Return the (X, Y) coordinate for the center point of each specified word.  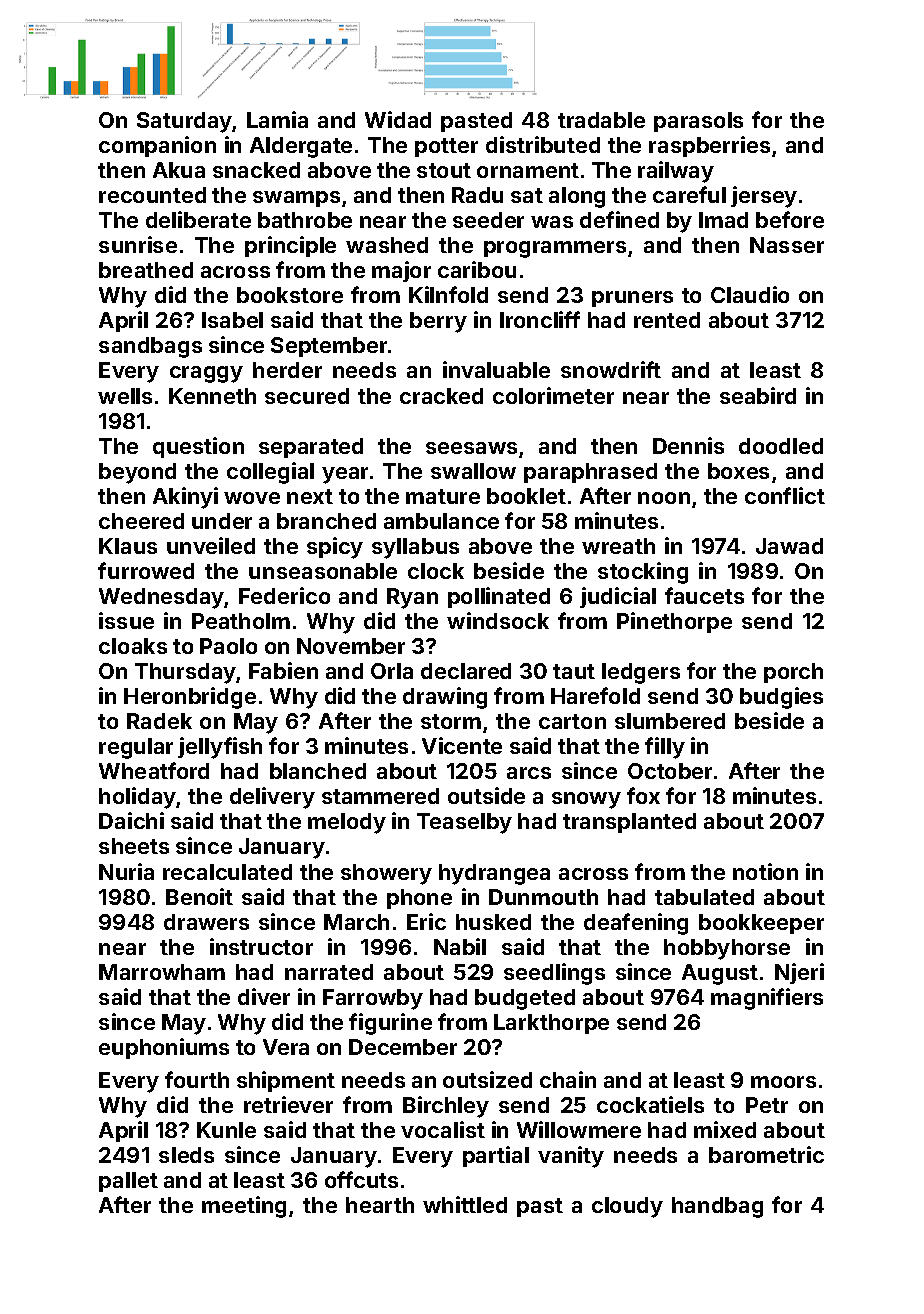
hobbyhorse (727, 949)
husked (493, 922)
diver (264, 996)
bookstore (290, 295)
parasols (698, 122)
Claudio (750, 294)
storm (451, 721)
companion (157, 146)
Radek (159, 721)
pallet (128, 1182)
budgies (781, 698)
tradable (601, 120)
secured (307, 396)
